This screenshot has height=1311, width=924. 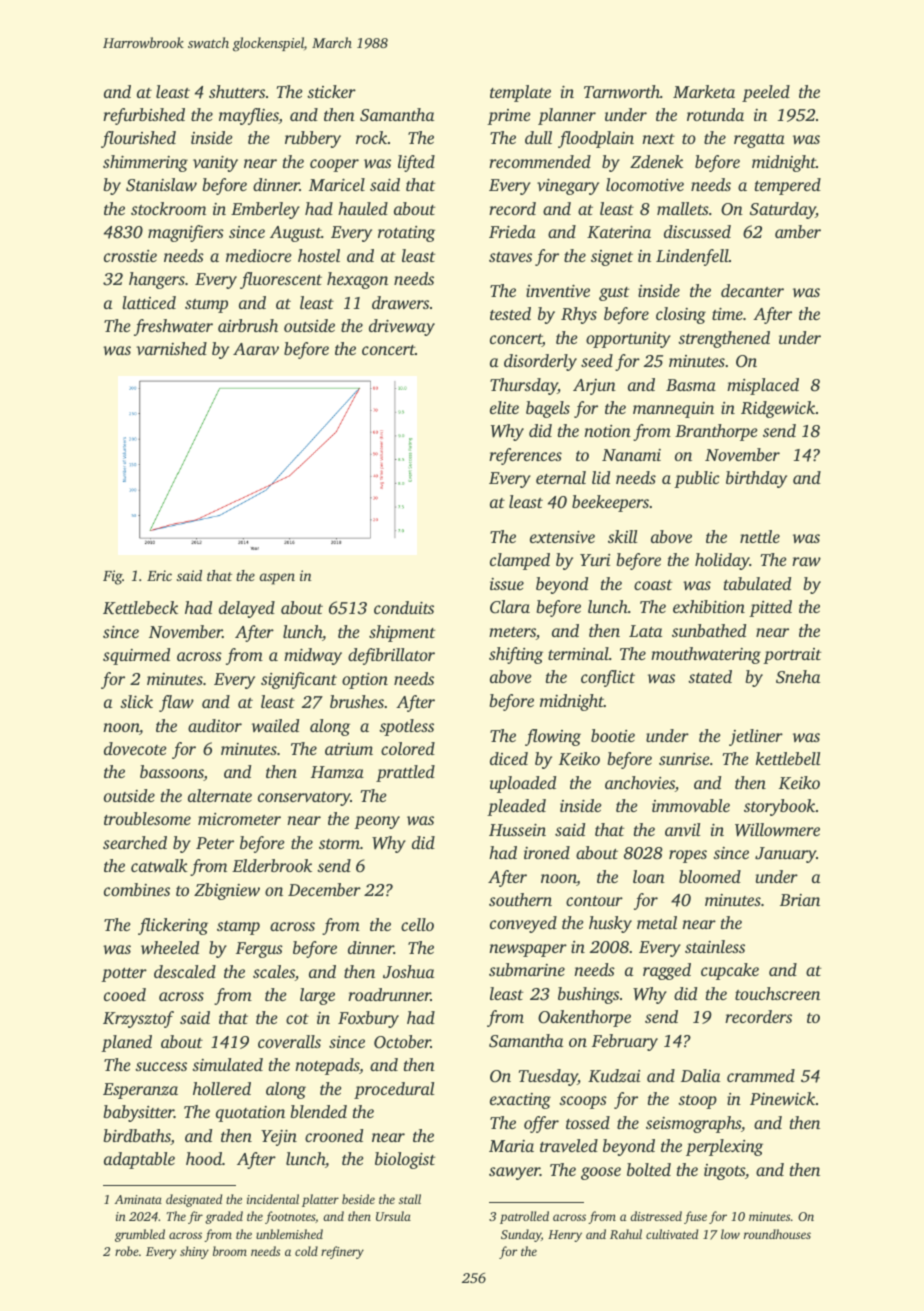 I want to click on significant, so click(x=299, y=680).
